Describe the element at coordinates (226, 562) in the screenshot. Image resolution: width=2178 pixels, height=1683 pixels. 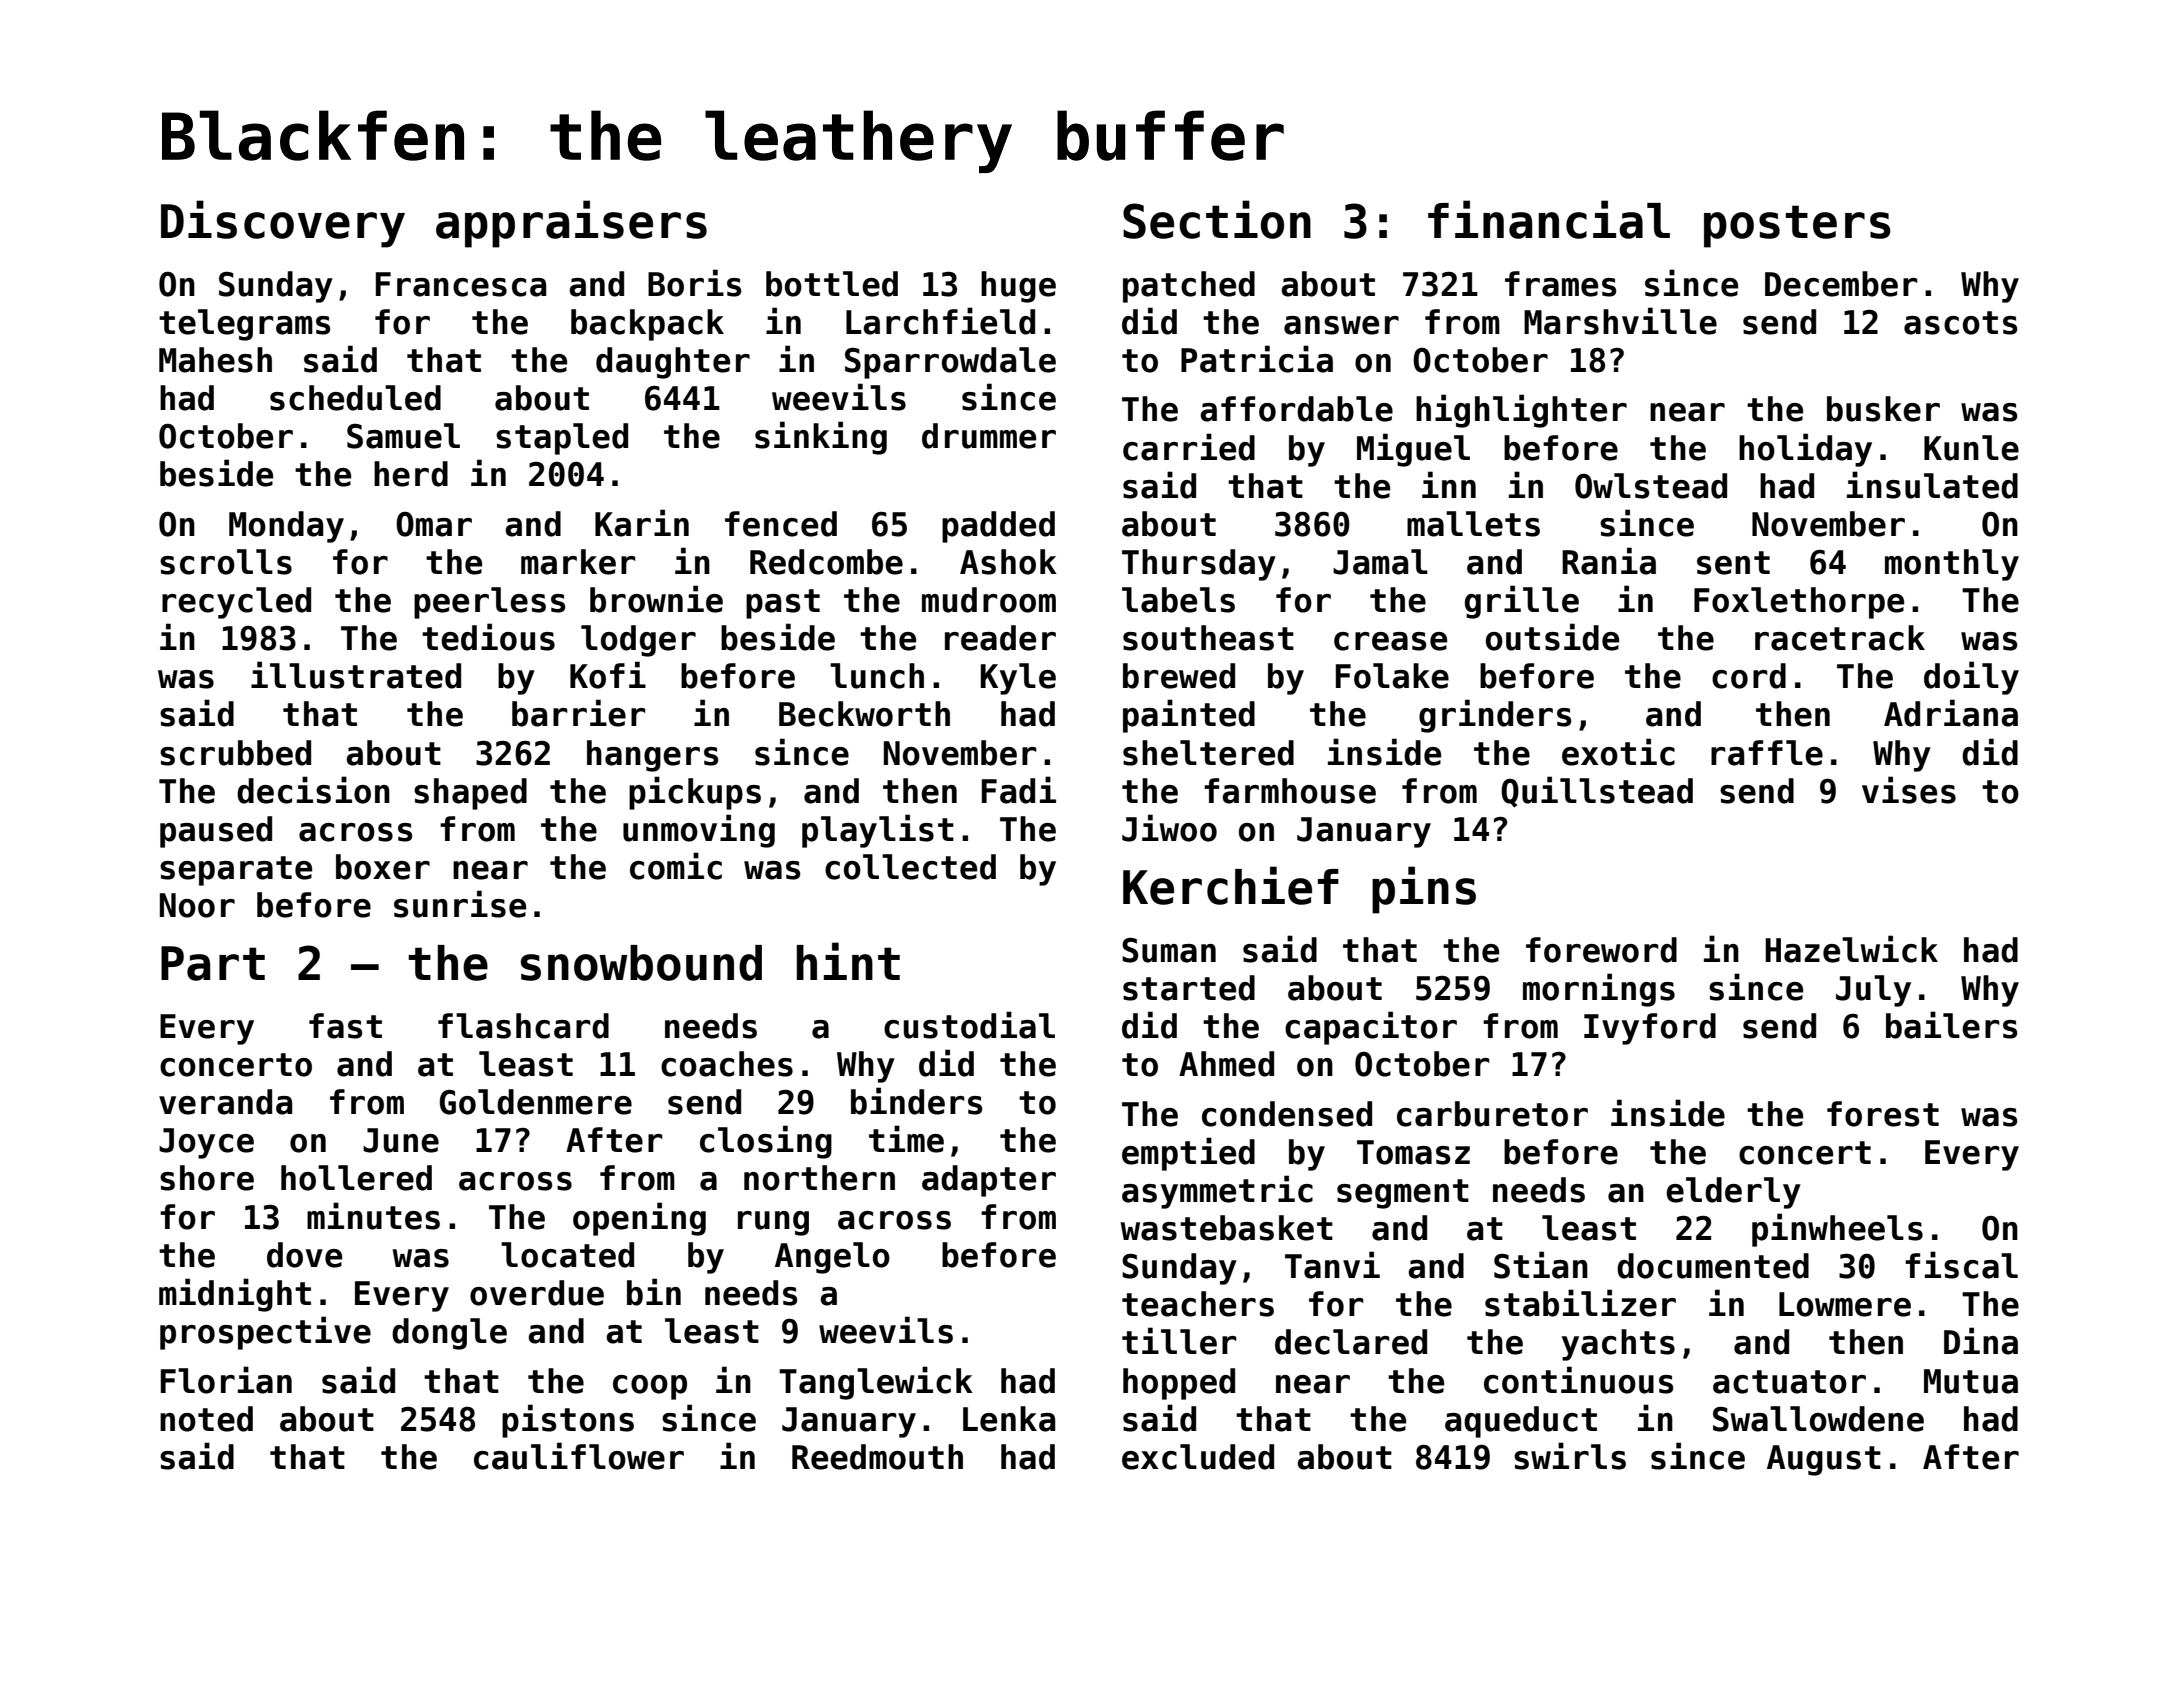
I see `scrolls` at that location.
